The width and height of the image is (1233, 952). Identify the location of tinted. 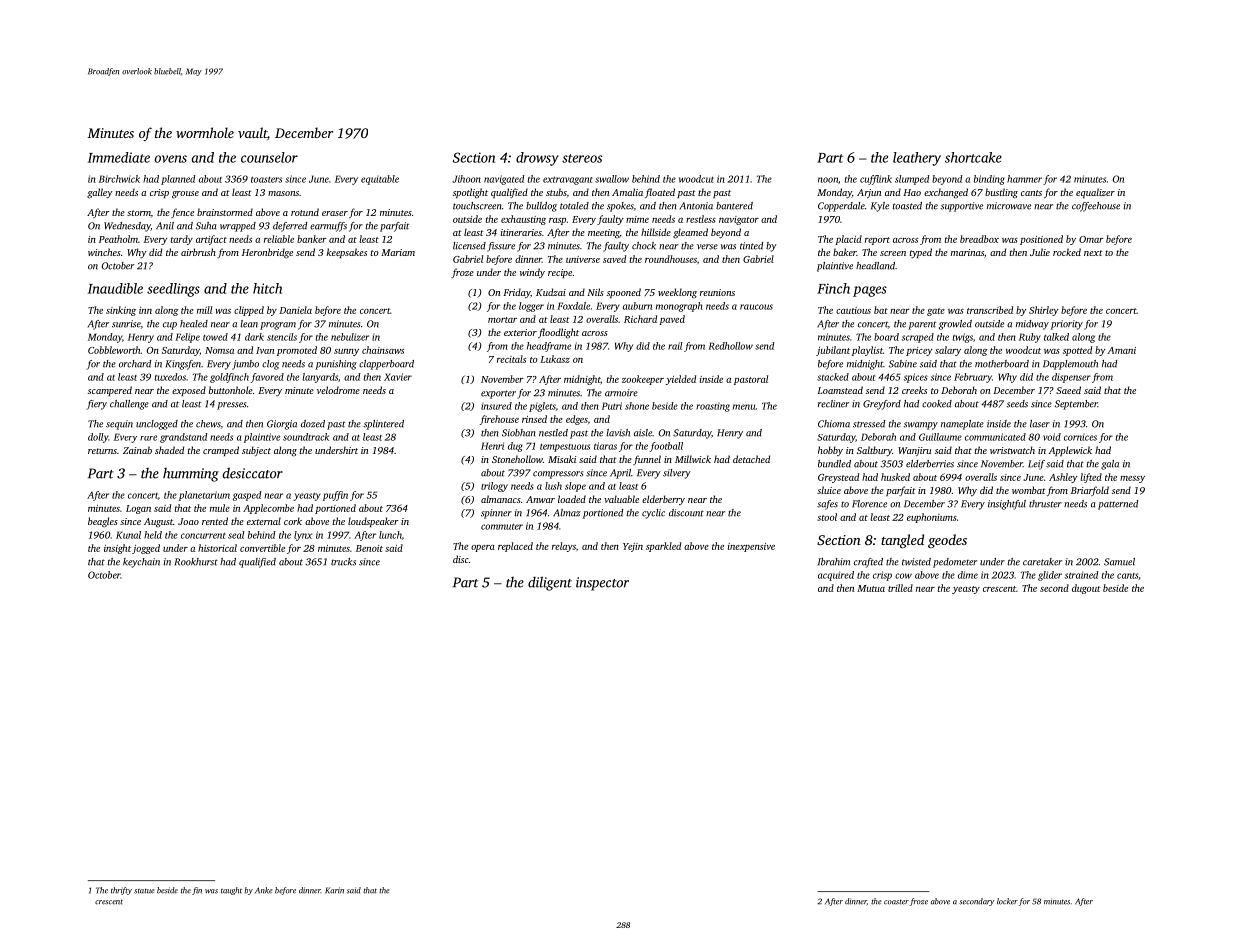
(751, 246).
